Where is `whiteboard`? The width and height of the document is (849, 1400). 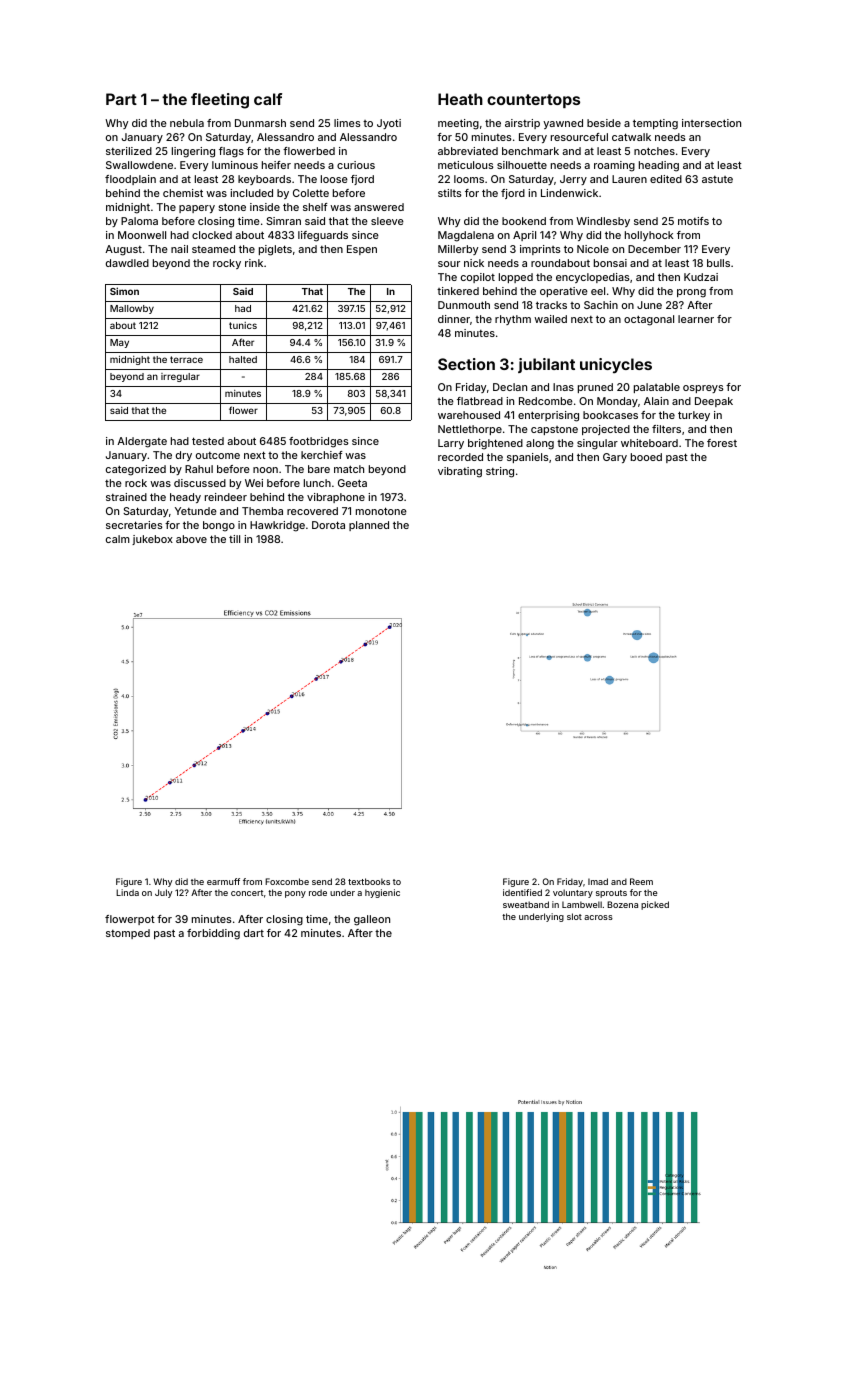 whiteboard is located at coordinates (649, 443).
